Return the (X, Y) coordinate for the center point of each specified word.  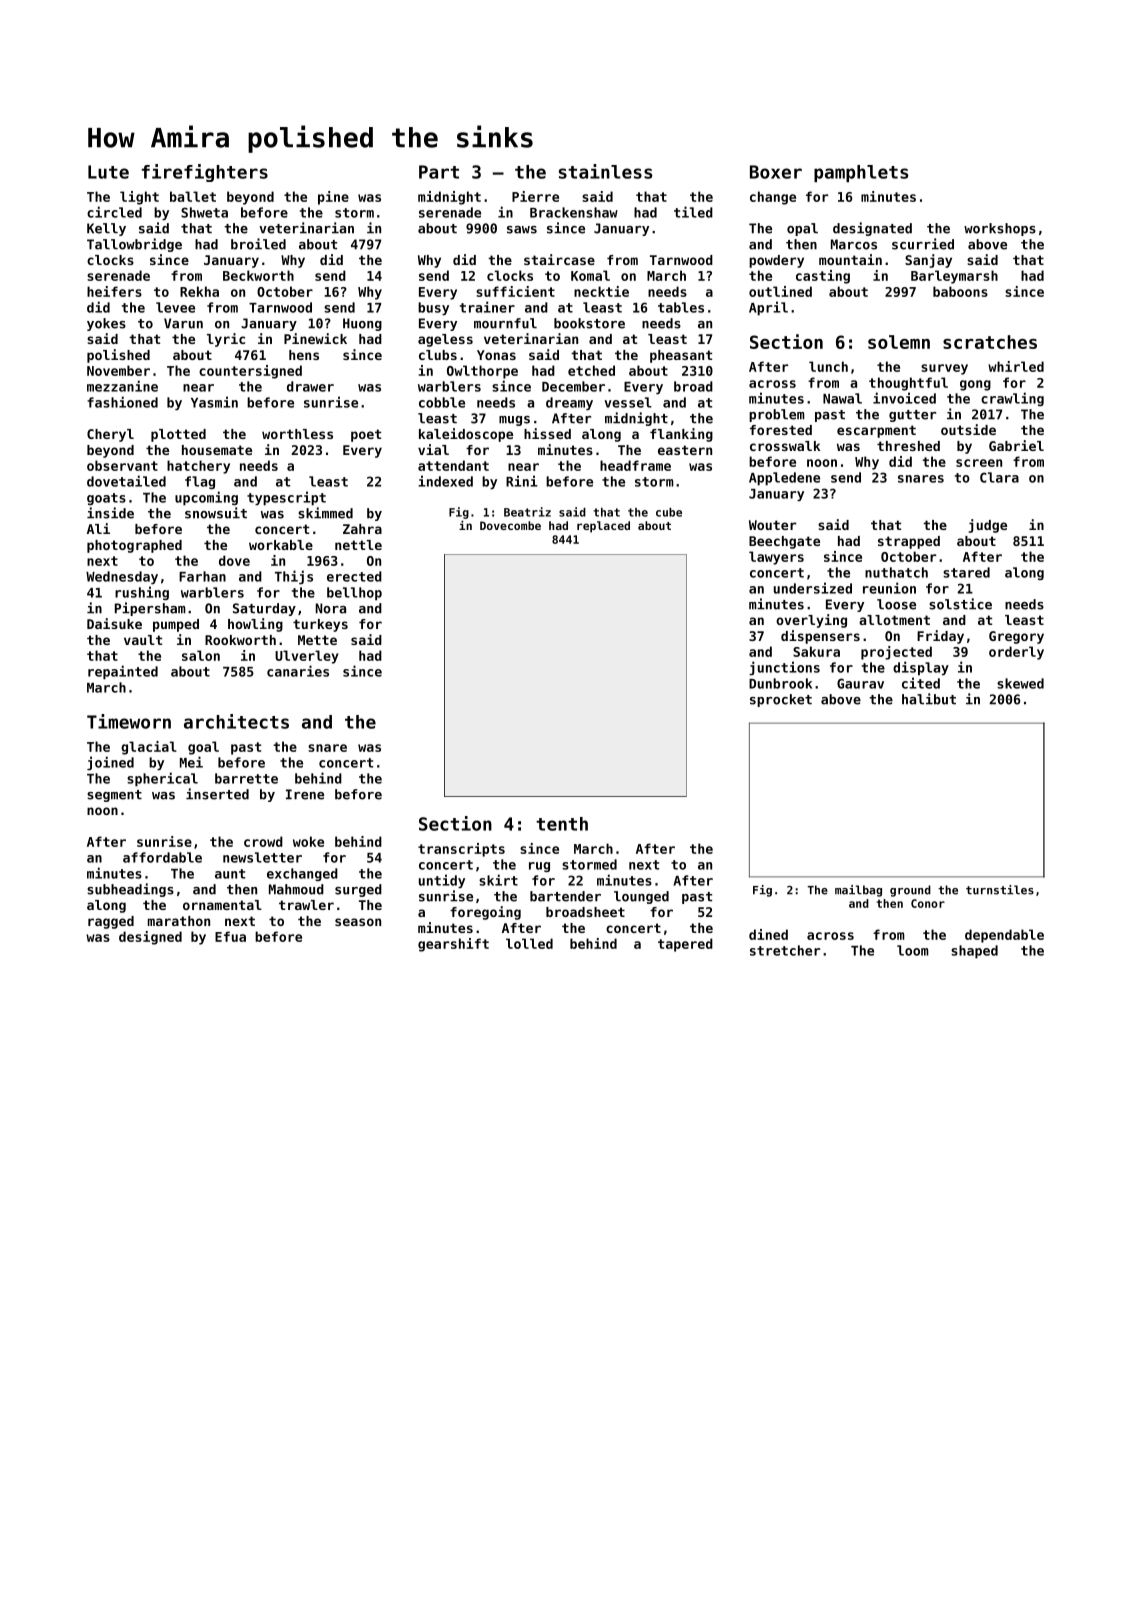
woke (308, 841)
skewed (1020, 683)
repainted (123, 672)
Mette (317, 640)
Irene (305, 794)
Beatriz (527, 512)
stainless (605, 171)
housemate (217, 450)
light (139, 198)
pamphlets (861, 173)
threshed (908, 446)
